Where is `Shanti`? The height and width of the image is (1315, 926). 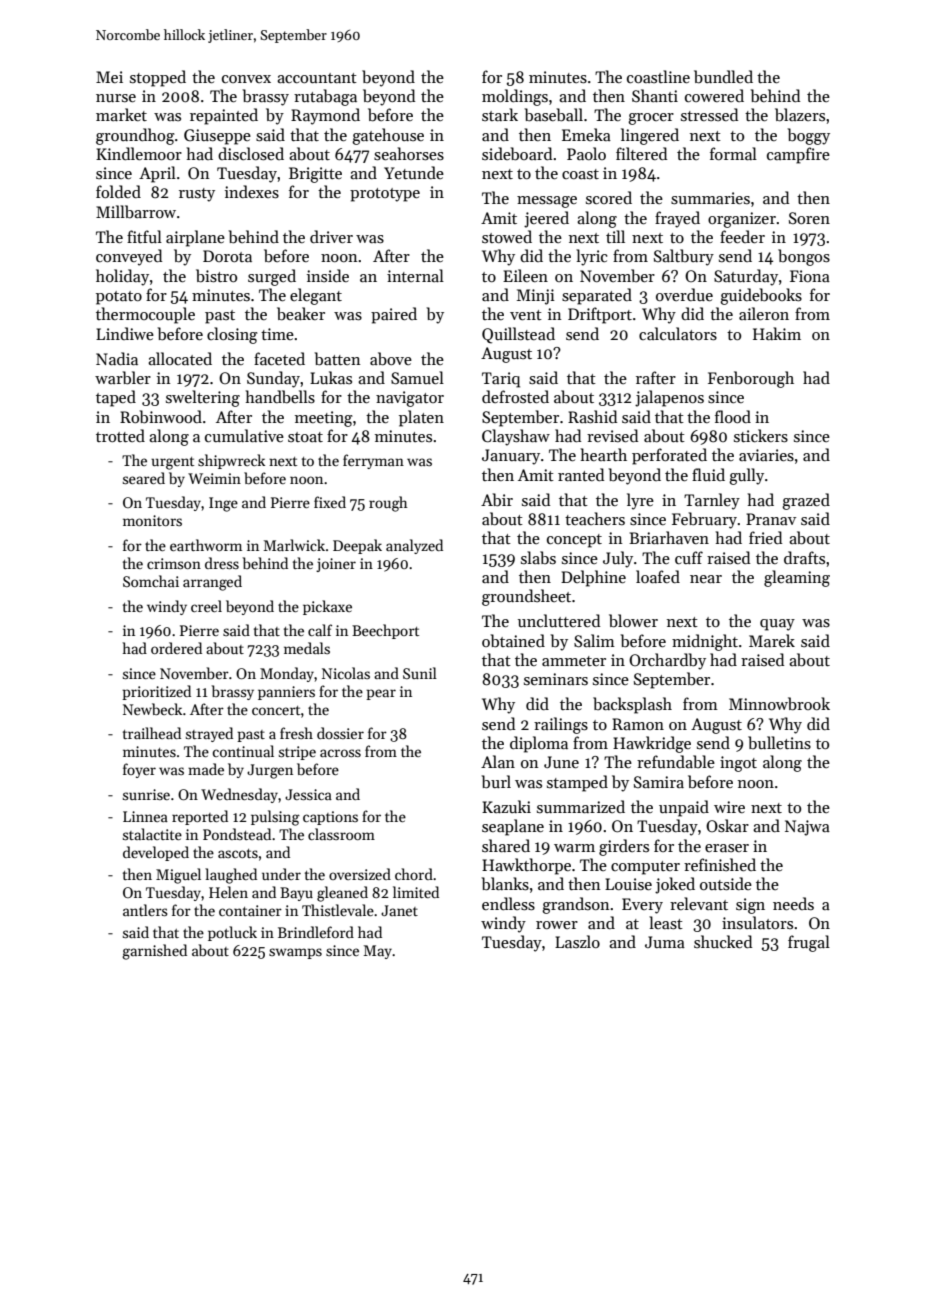 Shanti is located at coordinates (655, 95).
